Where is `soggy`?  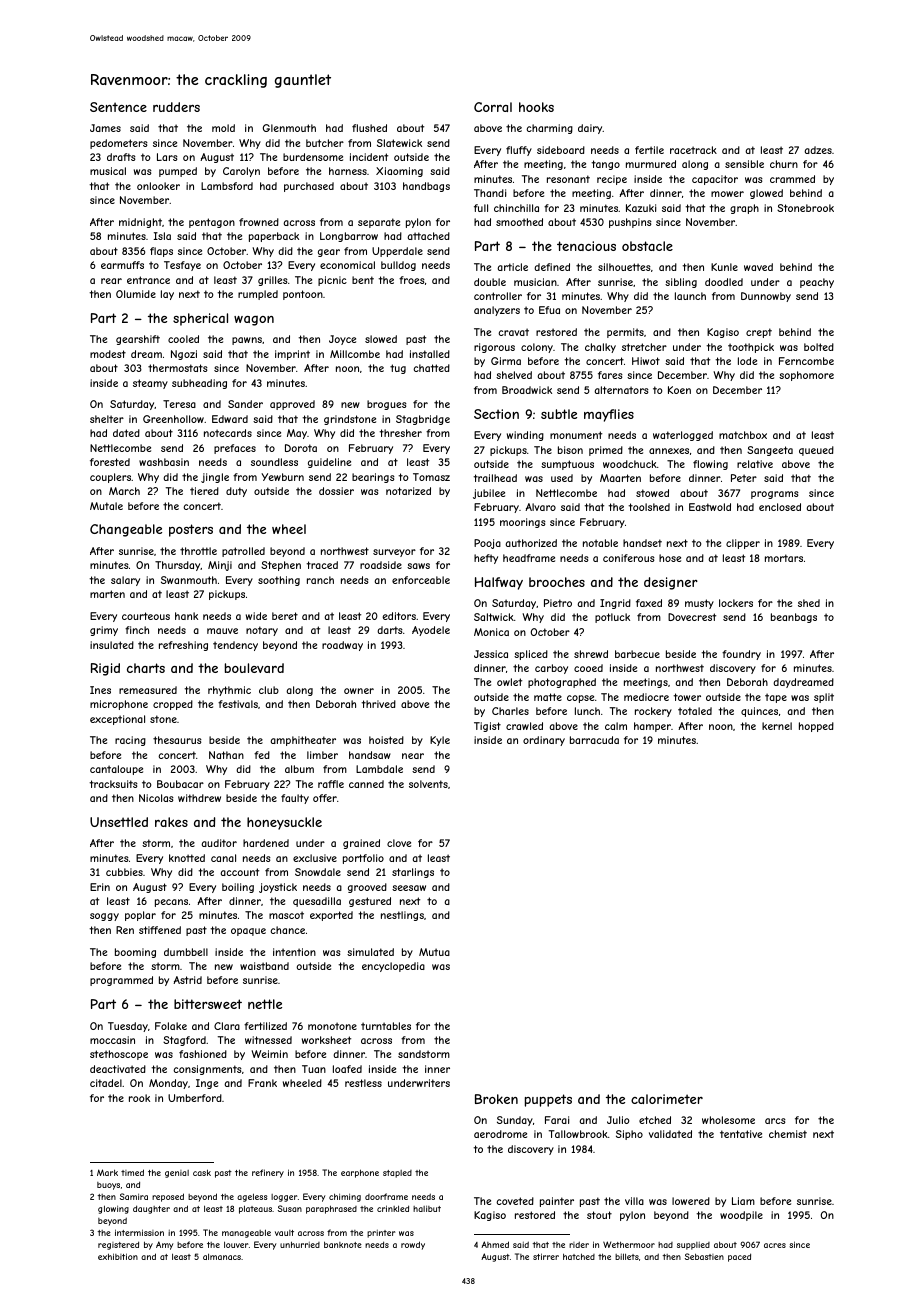 soggy is located at coordinates (104, 917).
